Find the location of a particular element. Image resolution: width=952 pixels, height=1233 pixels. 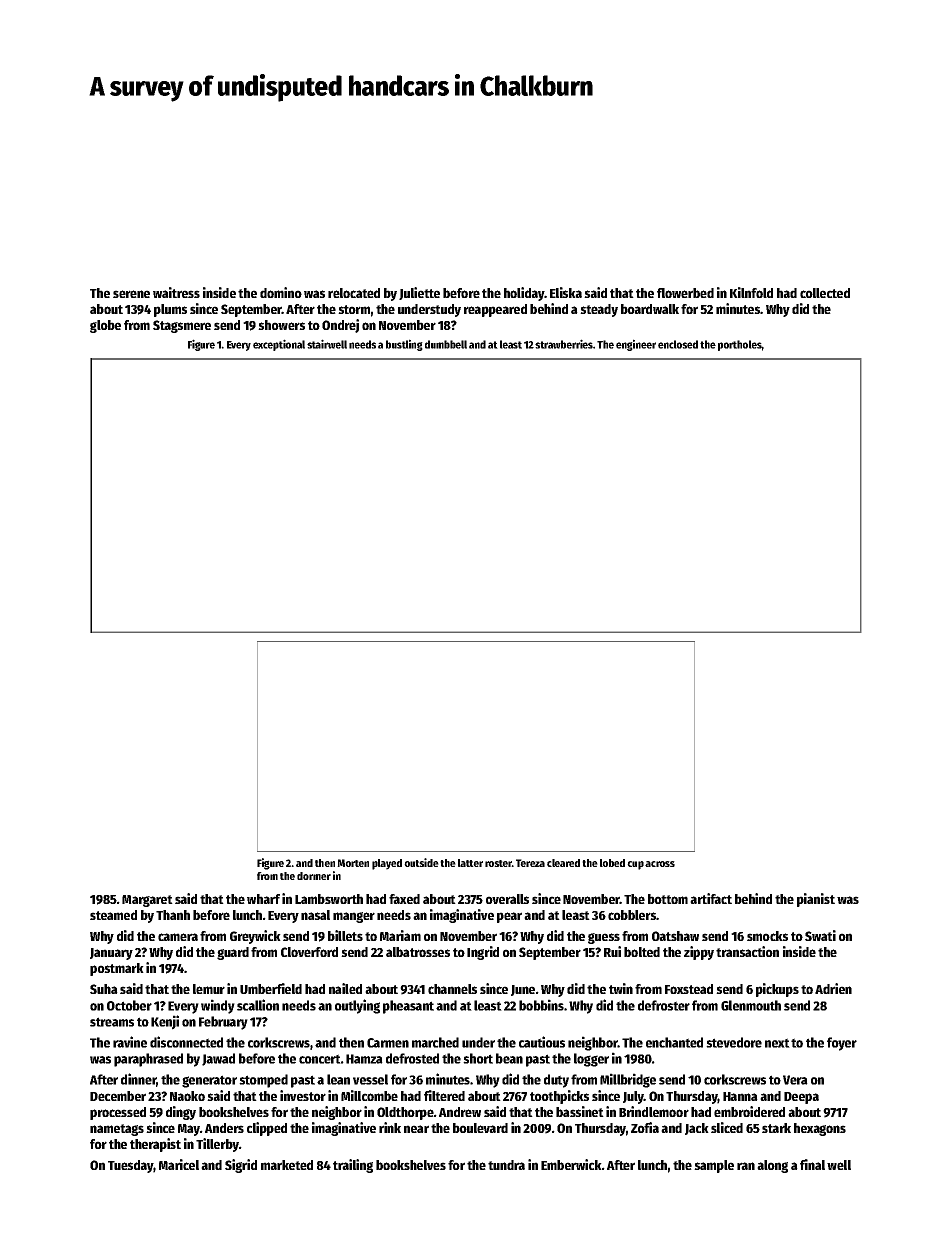

Millcombe is located at coordinates (369, 1095).
